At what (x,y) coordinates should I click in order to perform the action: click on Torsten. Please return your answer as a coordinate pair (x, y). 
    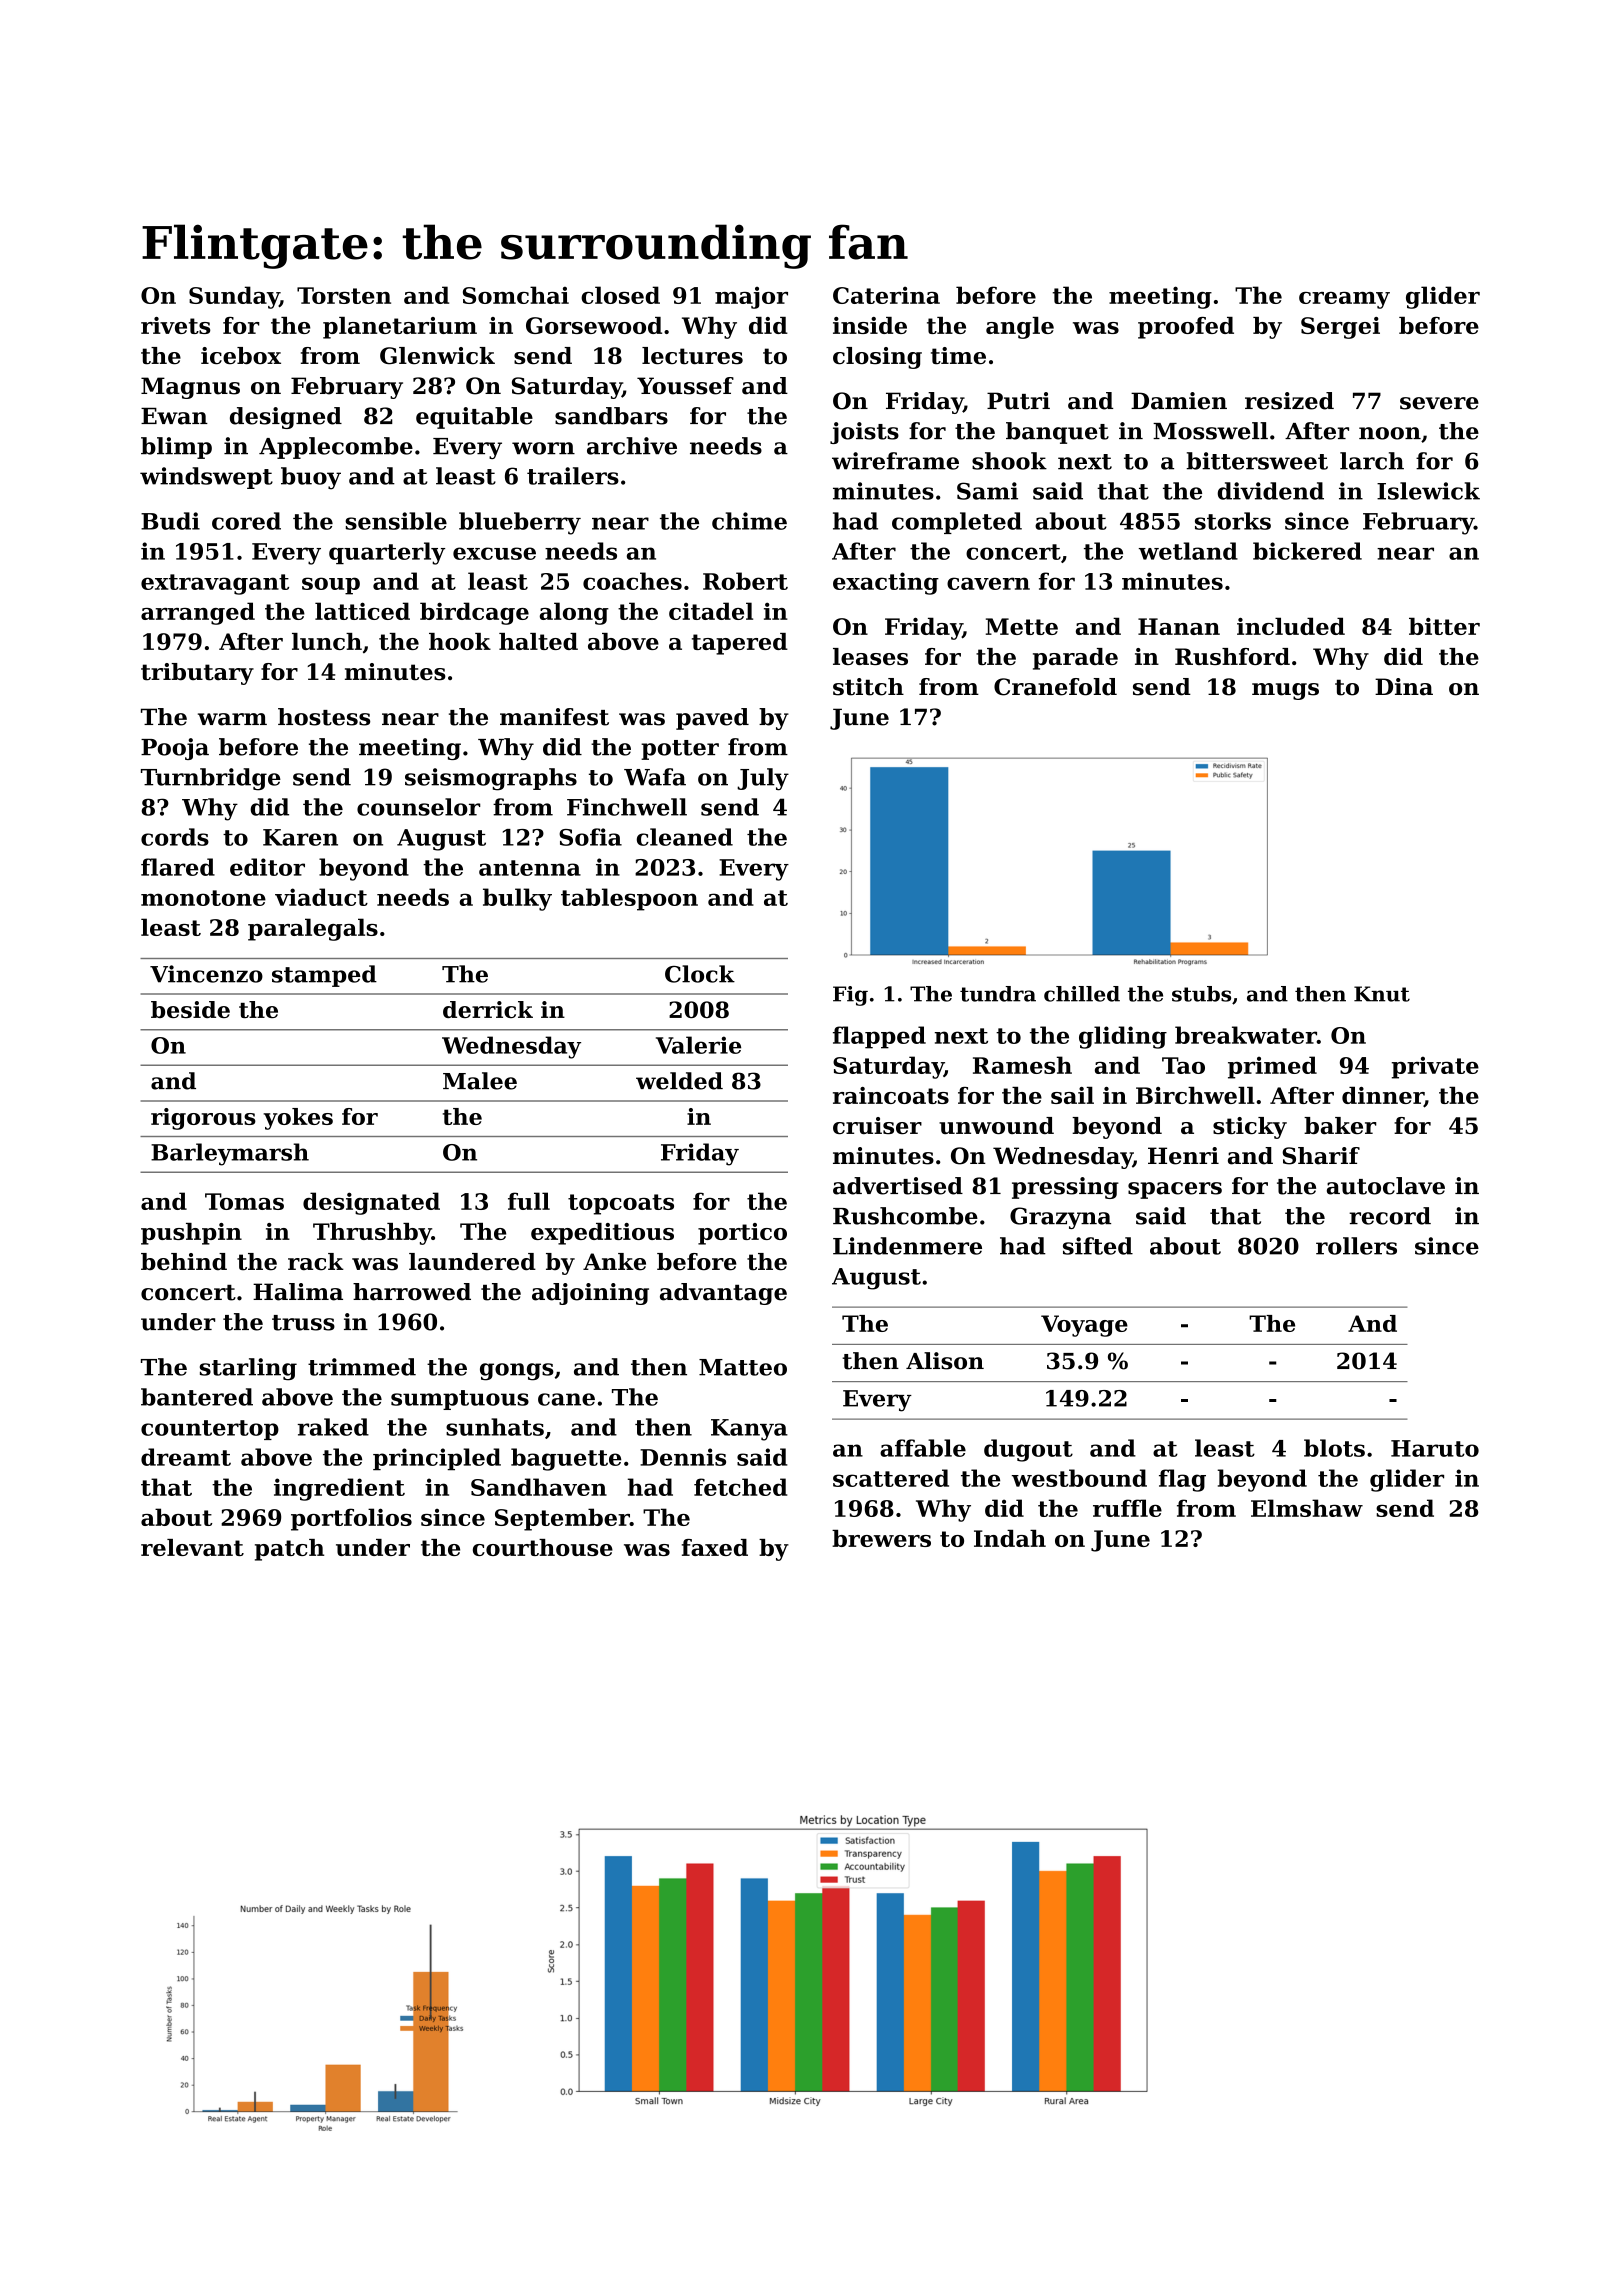
    Looking at the image, I should click on (344, 295).
